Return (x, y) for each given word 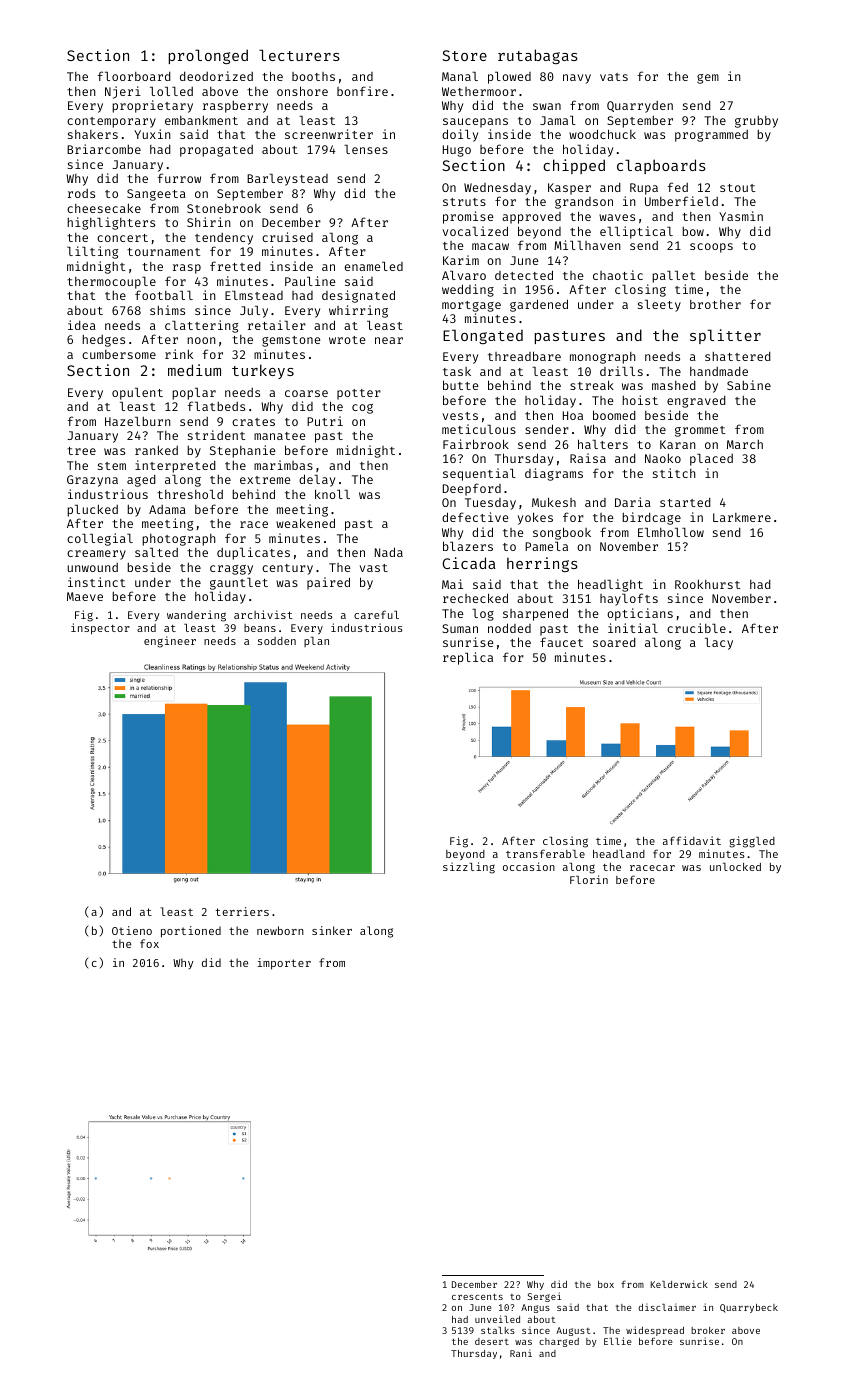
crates (253, 422)
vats (614, 77)
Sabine (749, 385)
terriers (242, 911)
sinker (332, 930)
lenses (366, 149)
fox (149, 943)
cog (362, 409)
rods (81, 193)
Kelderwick (679, 1284)
